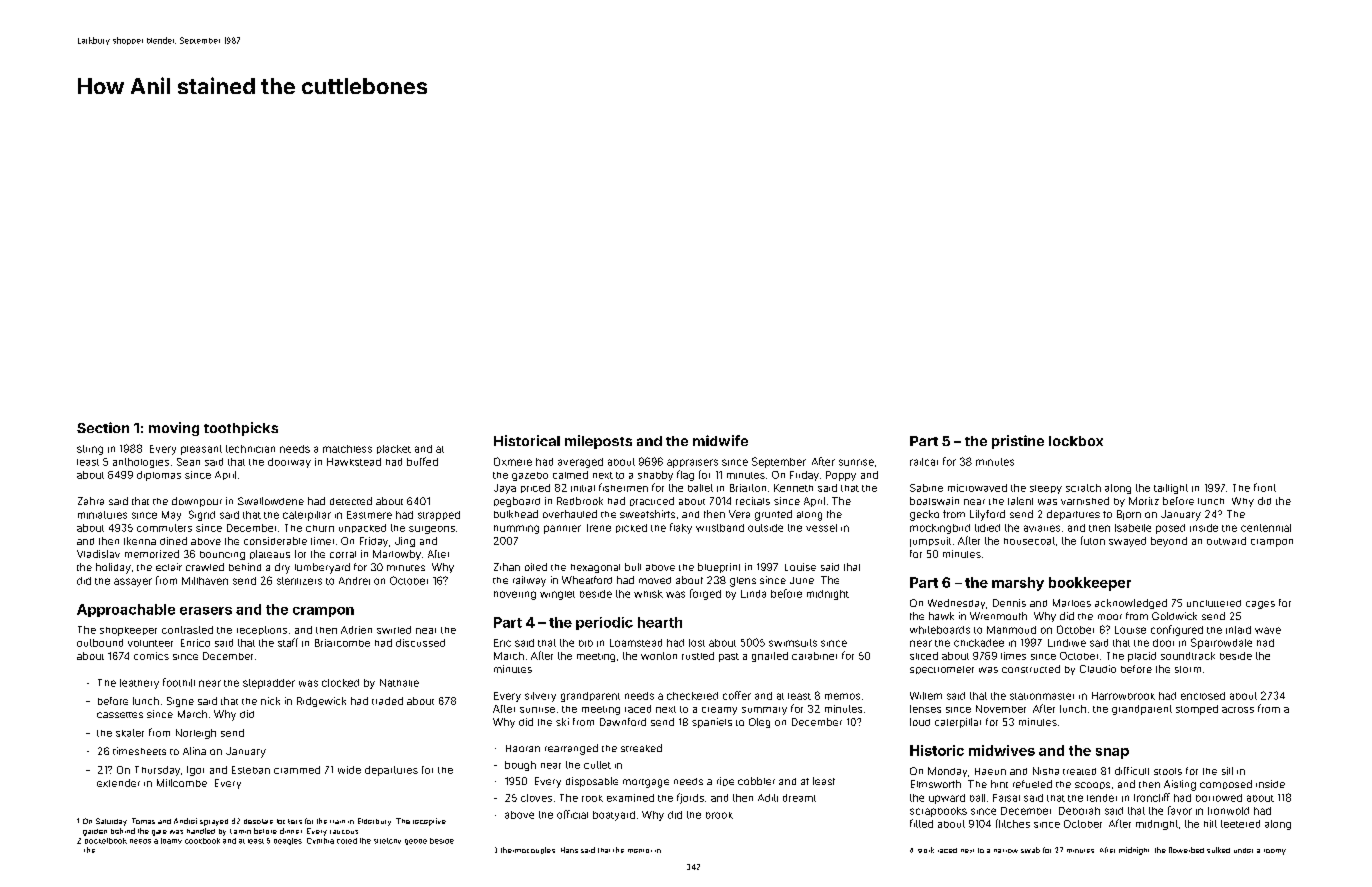  Describe the element at coordinates (139, 684) in the screenshot. I see `leathery` at that location.
